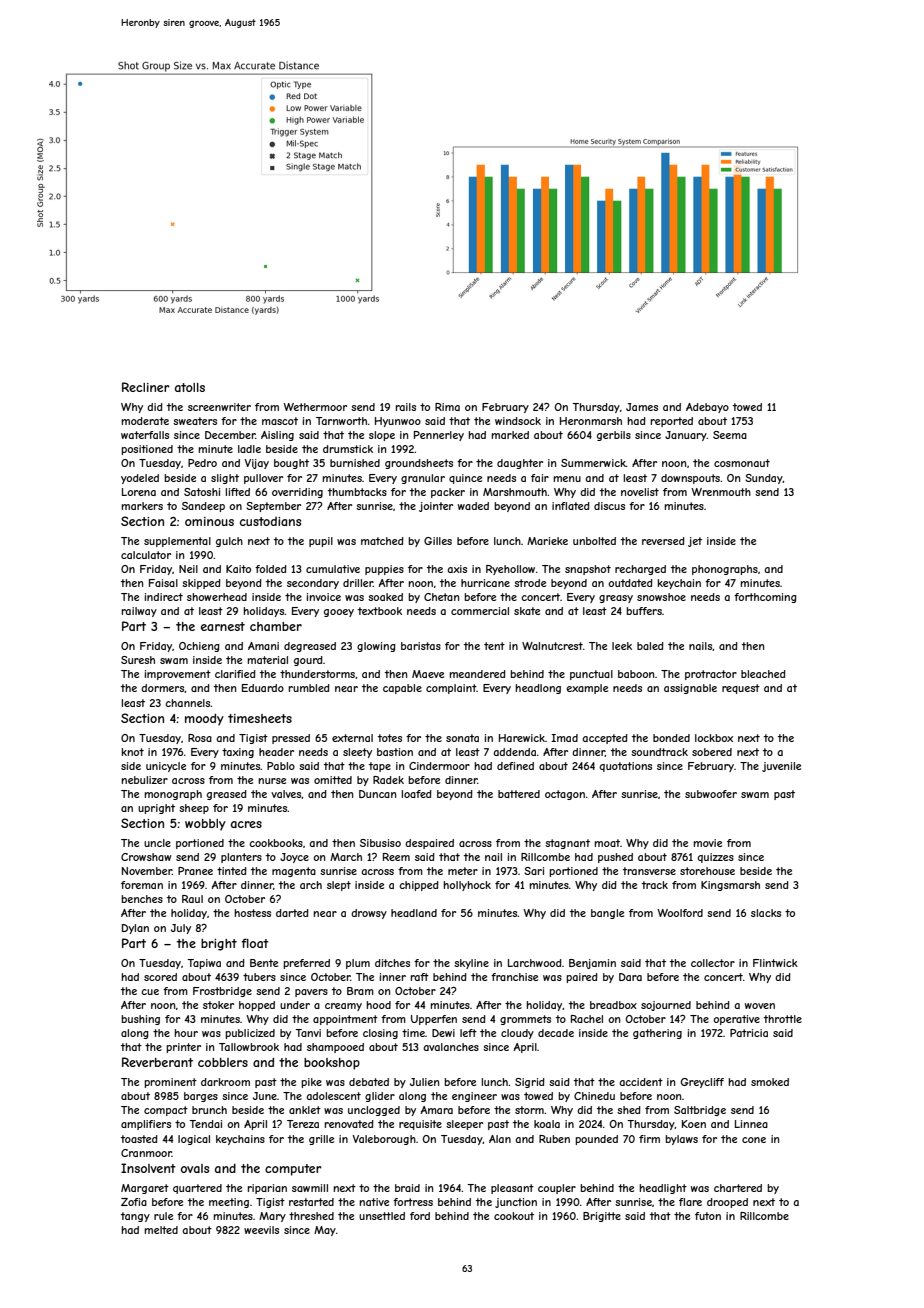 This screenshot has height=1308, width=924. I want to click on improvement, so click(178, 675).
